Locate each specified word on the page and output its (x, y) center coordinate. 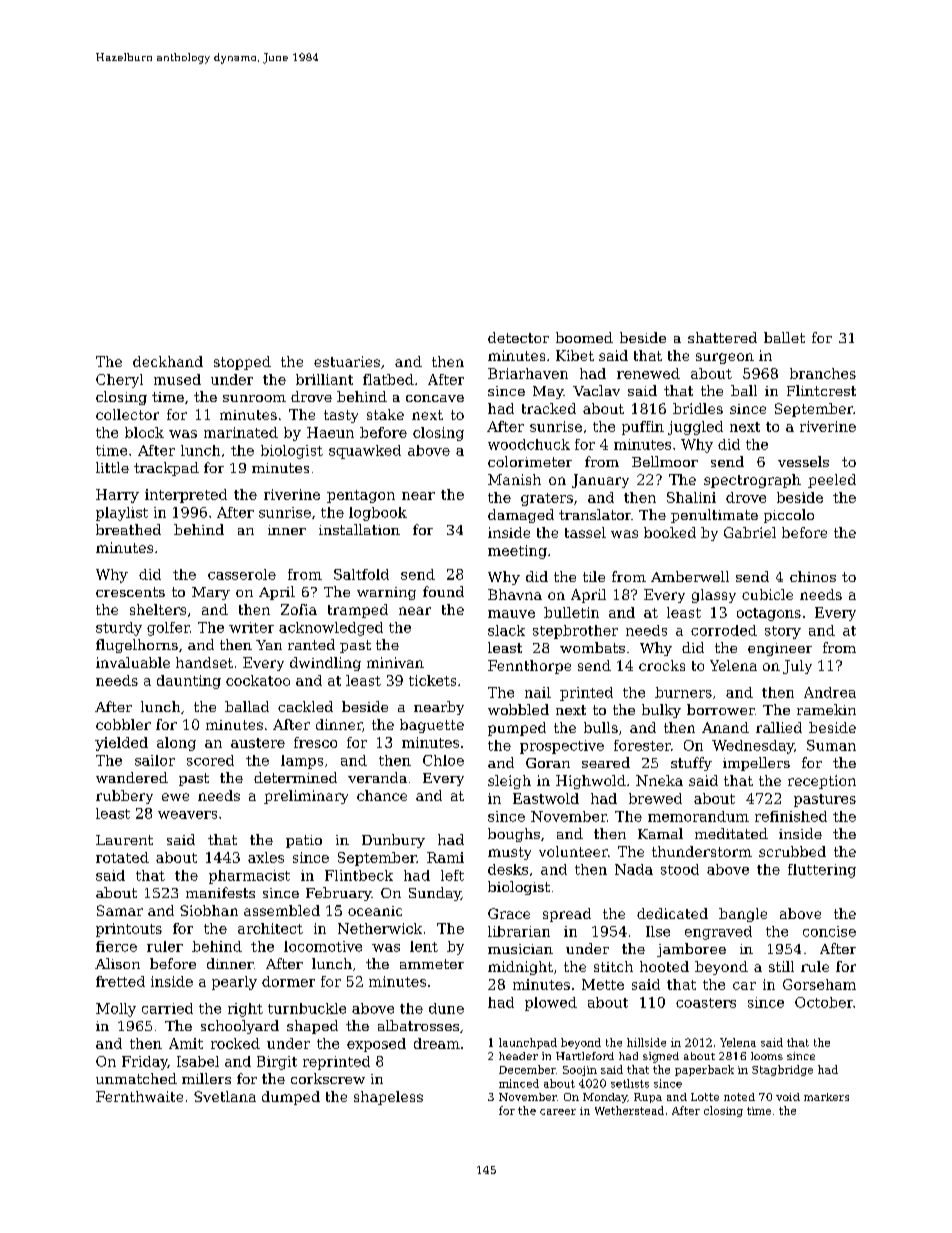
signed (661, 1057)
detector (518, 337)
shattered (722, 337)
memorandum (698, 816)
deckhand (168, 361)
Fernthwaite (139, 1096)
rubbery (124, 797)
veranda (377, 777)
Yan (269, 645)
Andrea (830, 692)
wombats (592, 647)
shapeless (388, 1098)
